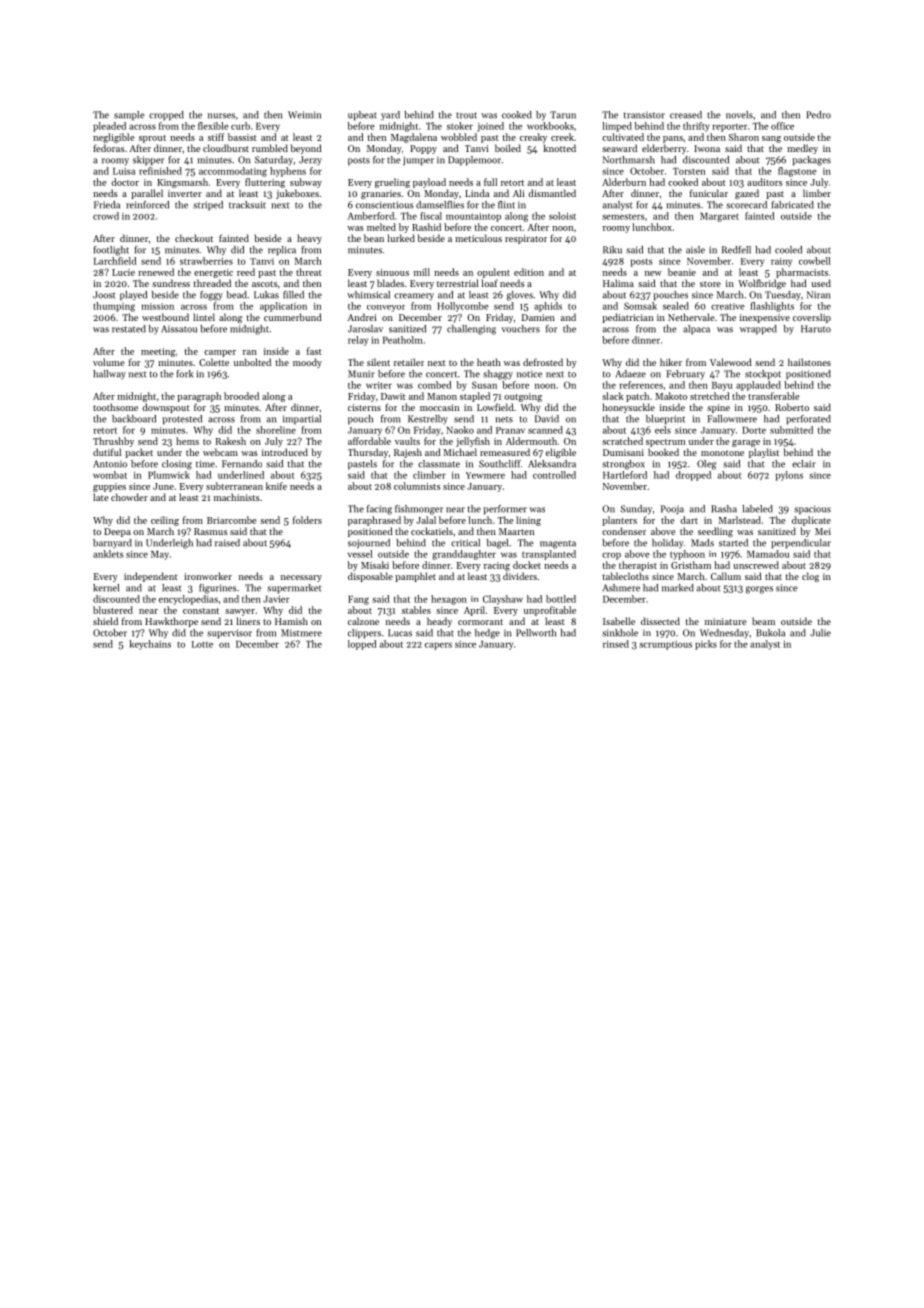 The height and width of the screenshot is (1308, 924). I want to click on foggy, so click(211, 296).
